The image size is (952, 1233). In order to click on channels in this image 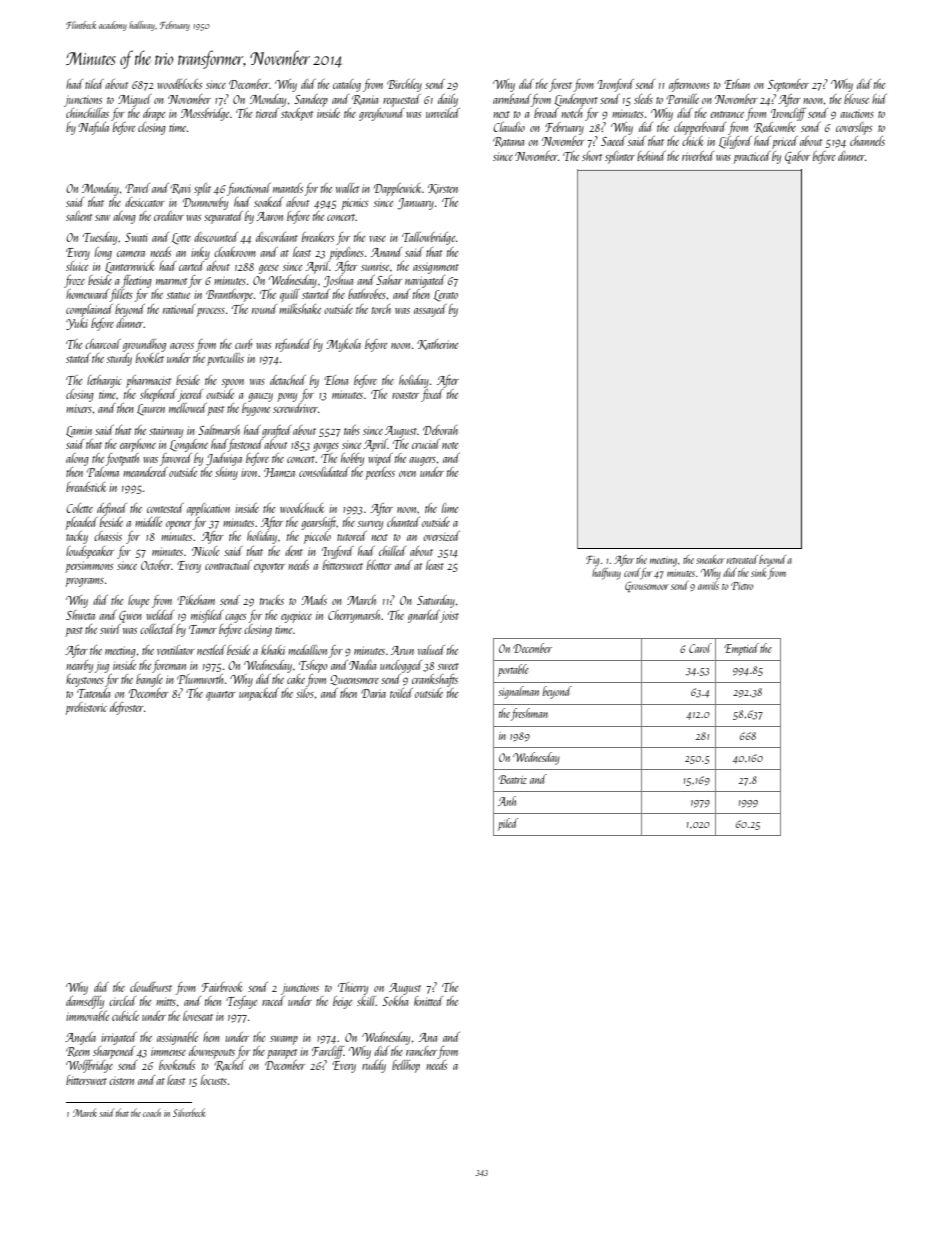, I will do `click(867, 141)`.
